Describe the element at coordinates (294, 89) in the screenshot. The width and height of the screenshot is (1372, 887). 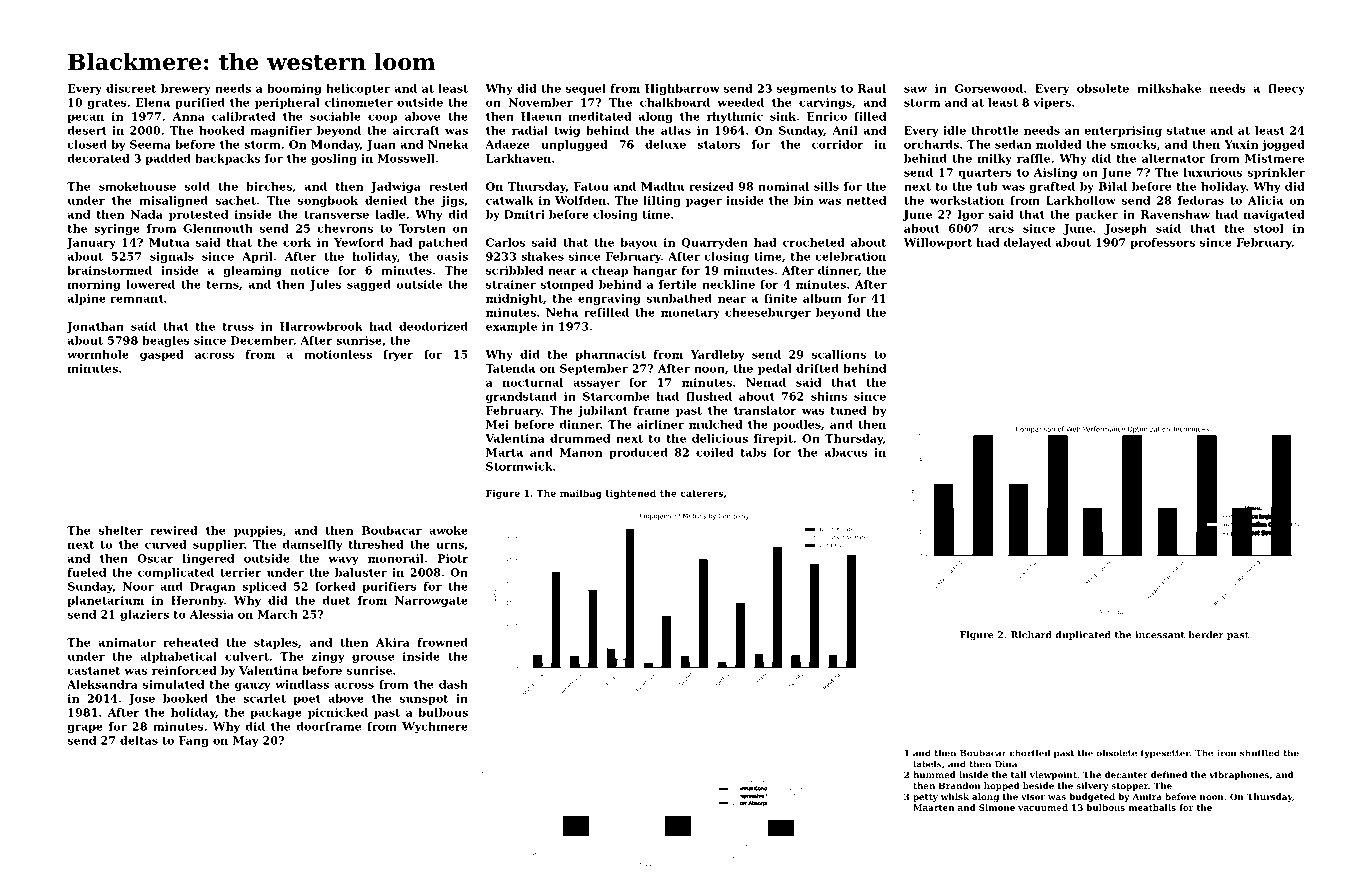
I see `booming` at that location.
